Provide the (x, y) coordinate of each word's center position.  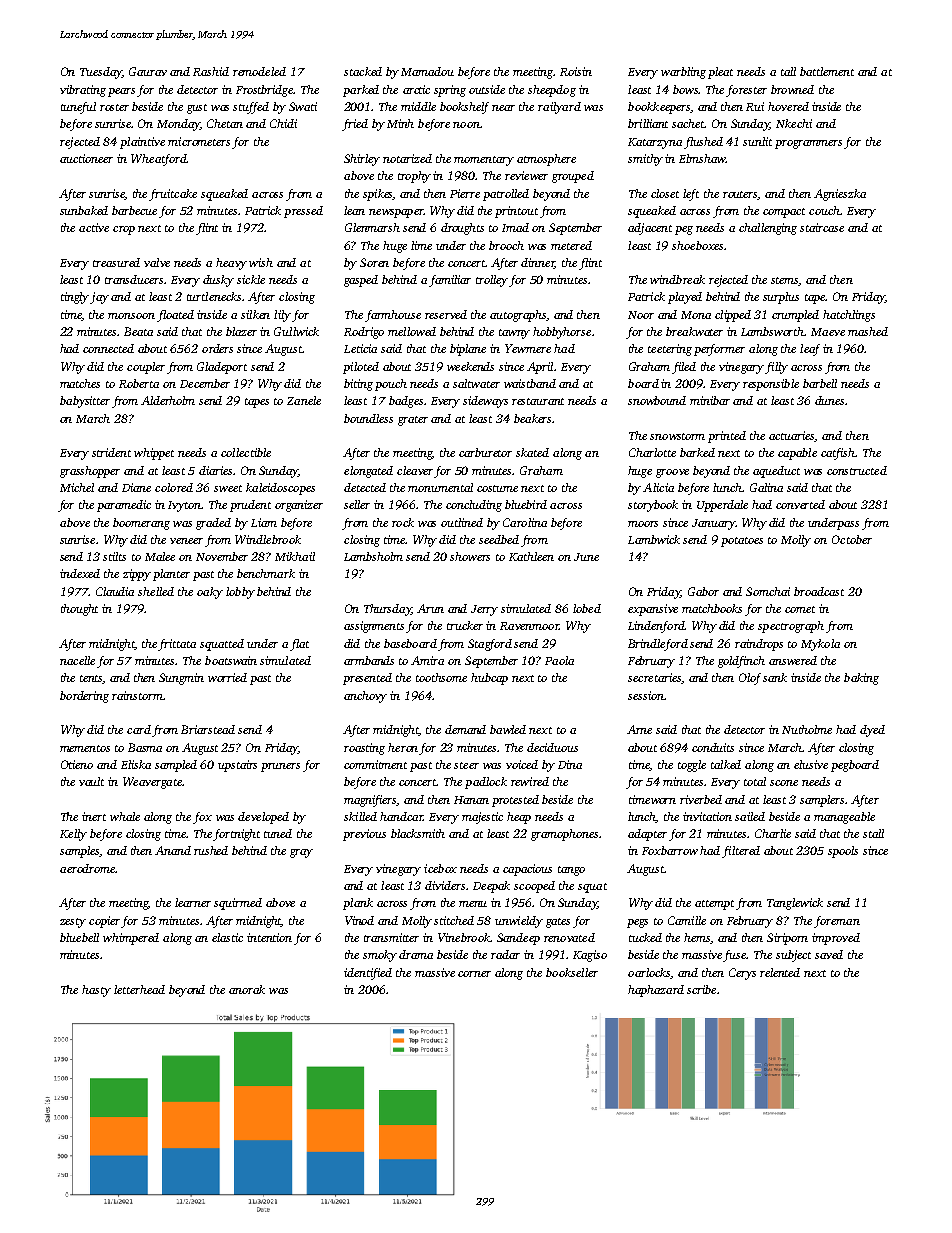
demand (465, 729)
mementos (85, 748)
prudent (250, 506)
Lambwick (654, 539)
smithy (645, 160)
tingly (75, 298)
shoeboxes (697, 245)
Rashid (211, 71)
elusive (811, 764)
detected (365, 487)
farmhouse (393, 316)
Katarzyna (655, 143)
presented (367, 679)
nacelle (77, 660)
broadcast (819, 591)
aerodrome (87, 868)
